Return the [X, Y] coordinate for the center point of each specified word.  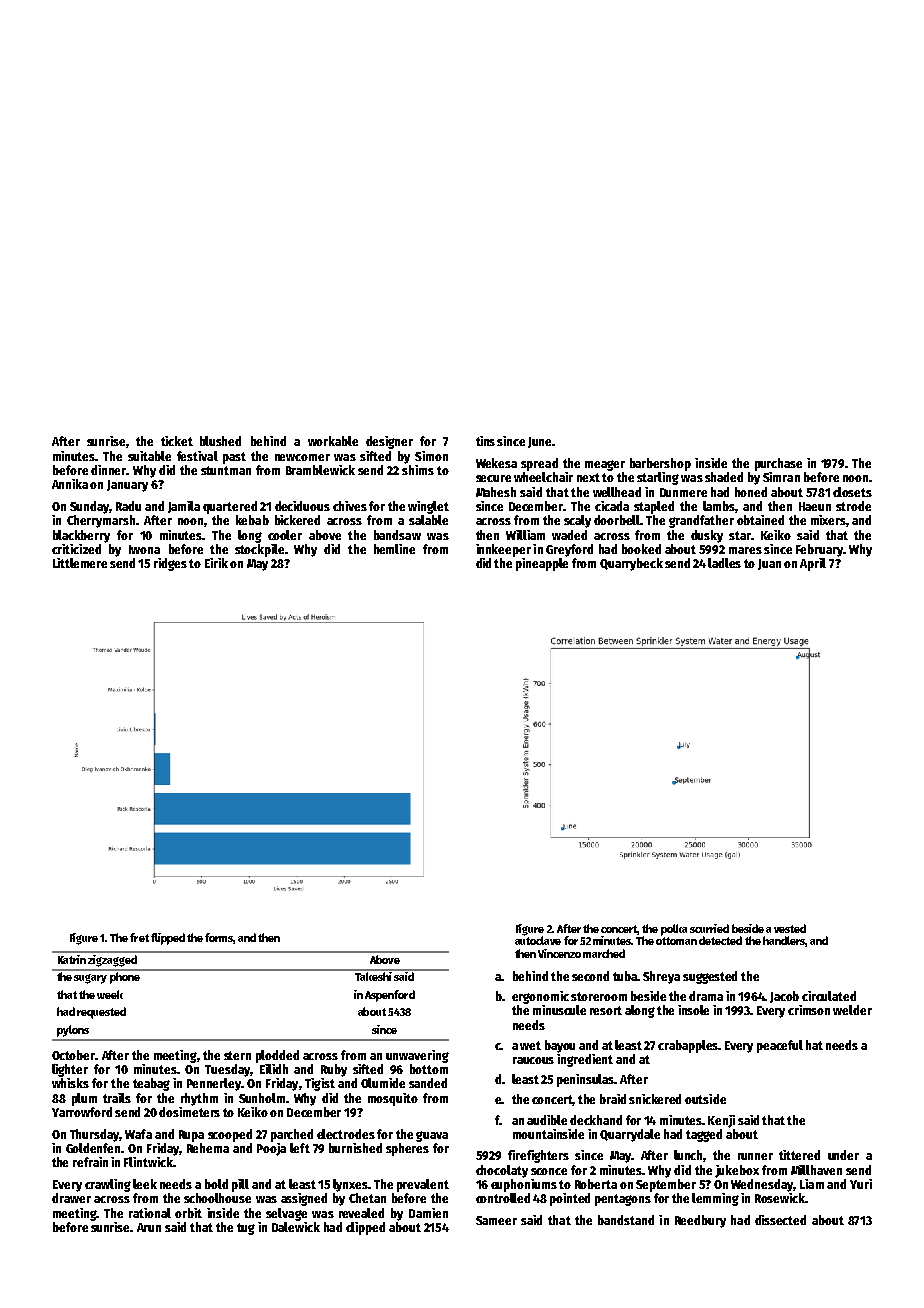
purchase [778, 464]
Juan [769, 564]
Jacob [784, 997]
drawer [71, 1198]
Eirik [216, 563]
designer [389, 442]
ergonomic [540, 997]
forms [219, 938]
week [110, 994]
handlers [784, 940]
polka [674, 930]
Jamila [184, 507]
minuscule [559, 1010]
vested [790, 928]
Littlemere [80, 563]
